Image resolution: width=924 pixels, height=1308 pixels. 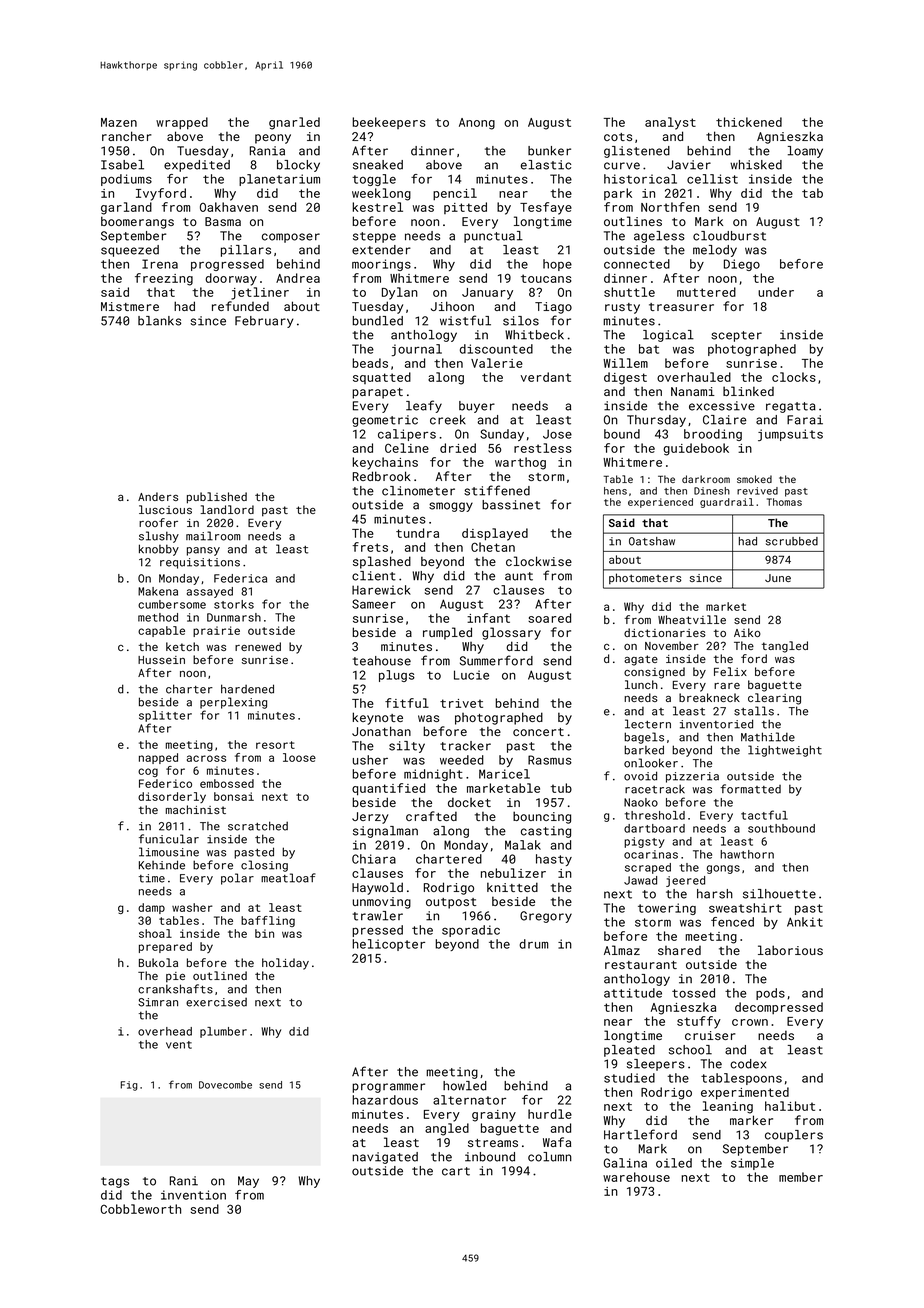 I want to click on Cobbleworth, so click(x=141, y=1209).
